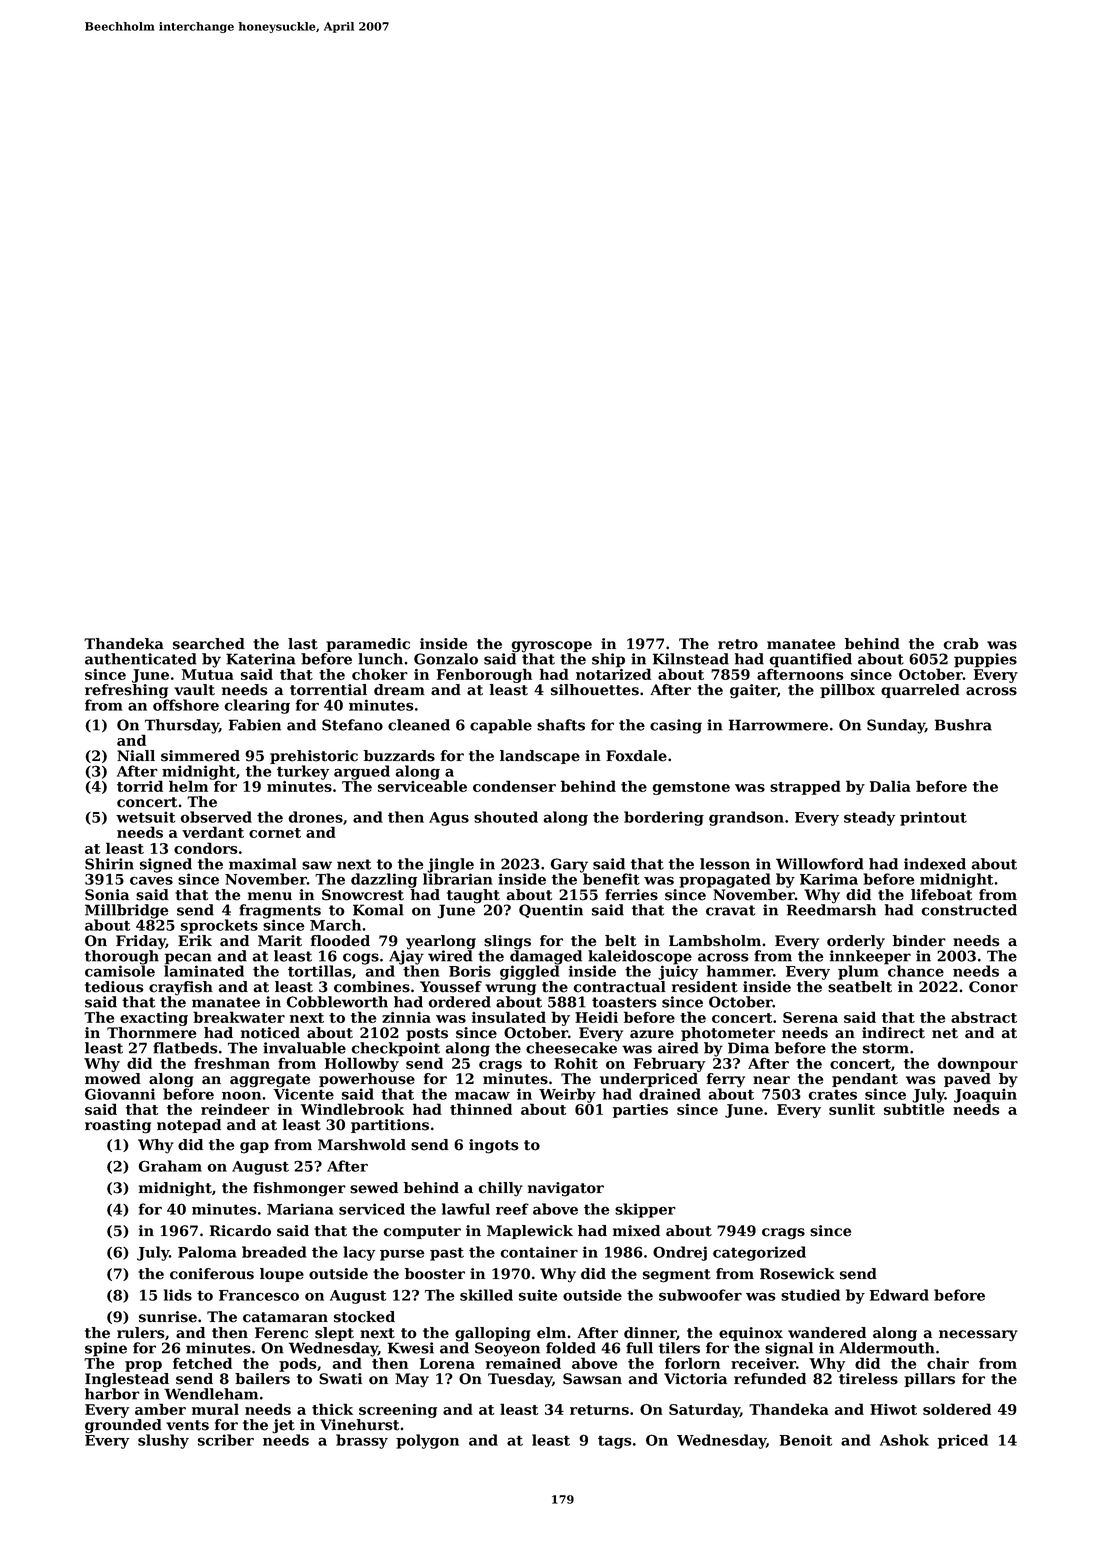  What do you see at coordinates (126, 691) in the screenshot?
I see `refreshing` at bounding box center [126, 691].
